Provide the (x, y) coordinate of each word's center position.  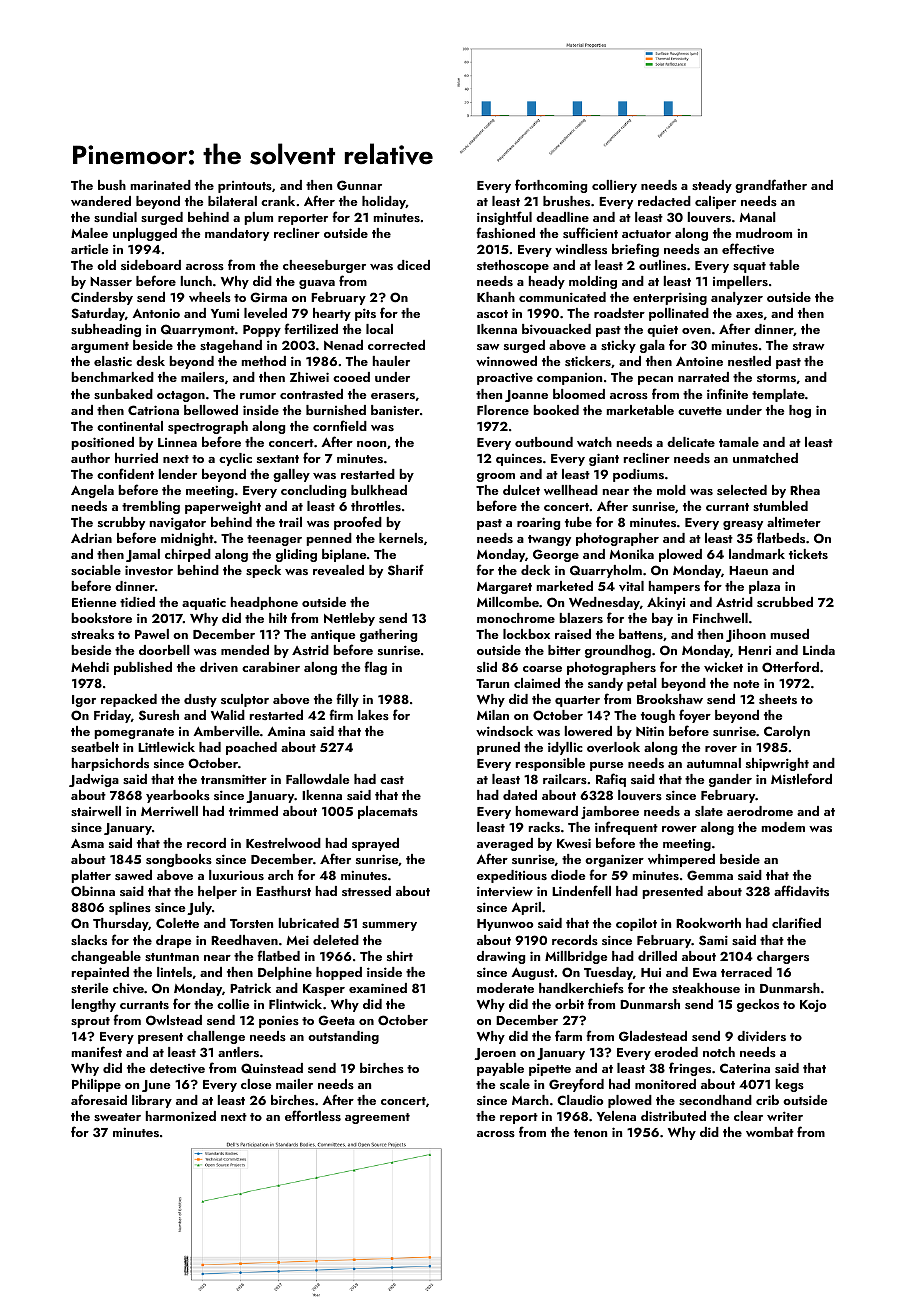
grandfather (771, 186)
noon (371, 444)
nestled (749, 361)
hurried (136, 458)
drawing (501, 957)
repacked (129, 700)
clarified (796, 922)
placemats (388, 812)
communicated (562, 297)
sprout (90, 1022)
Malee (89, 233)
